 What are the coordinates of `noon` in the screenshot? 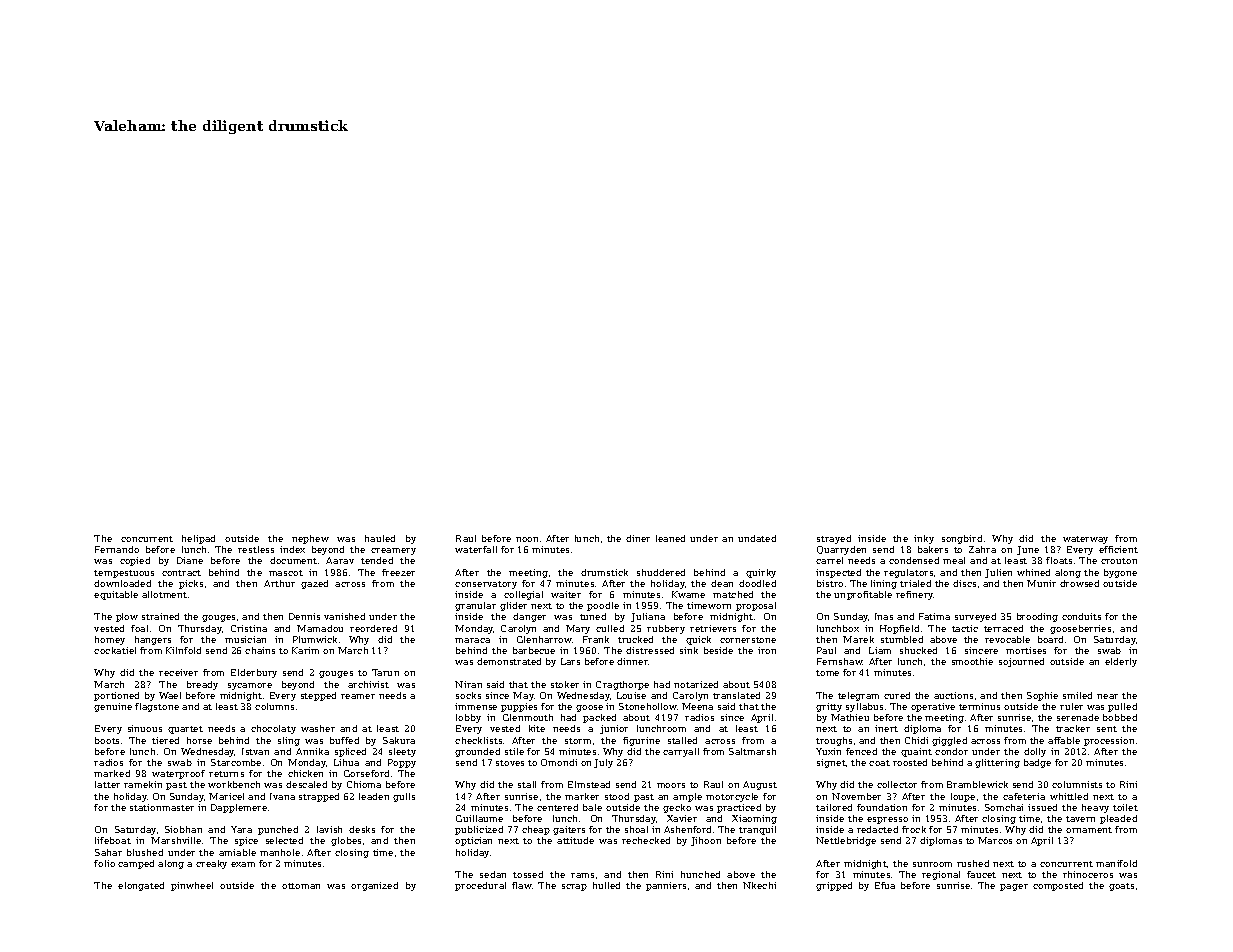 It's located at (527, 539).
